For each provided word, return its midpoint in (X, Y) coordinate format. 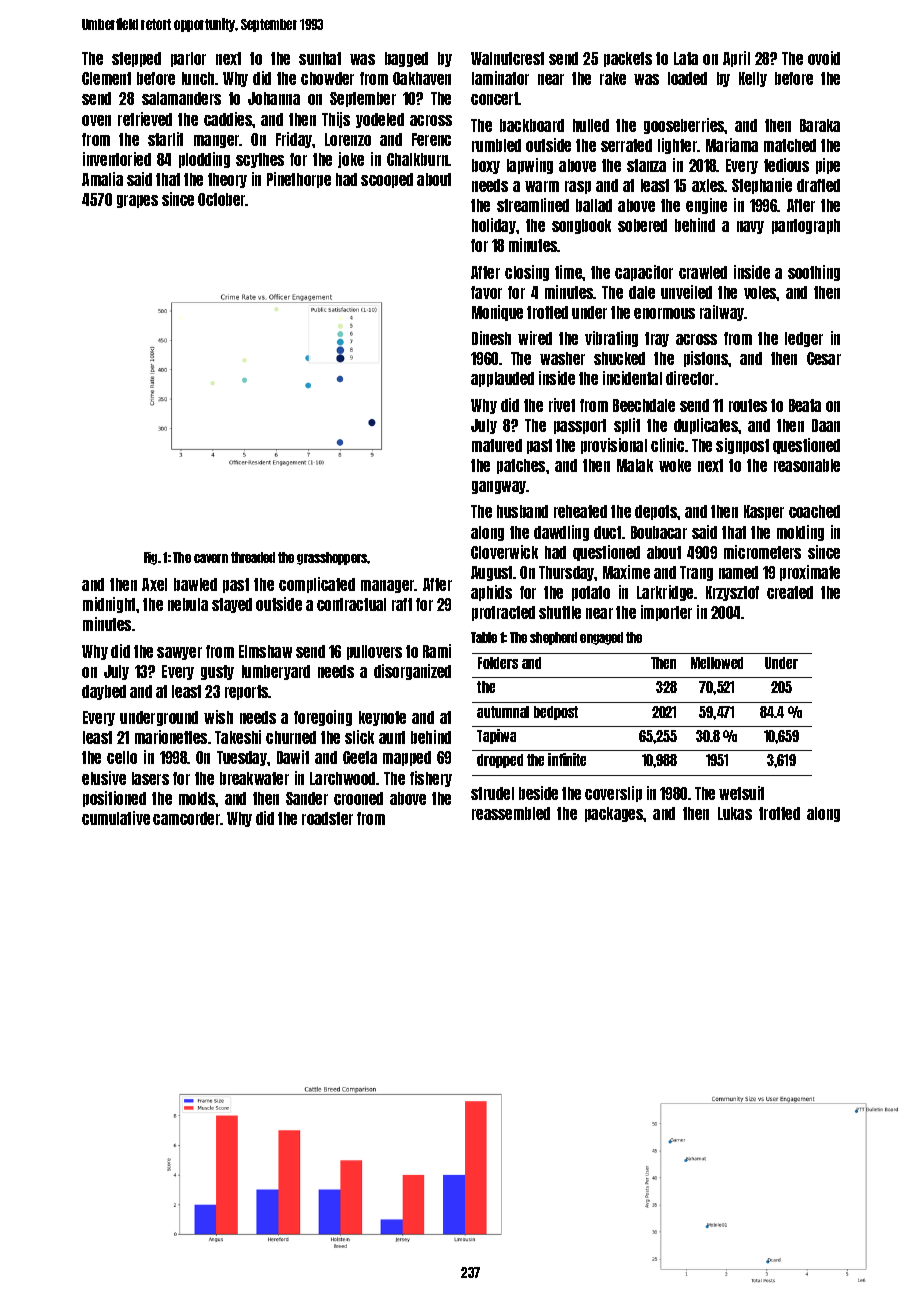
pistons (706, 359)
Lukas (735, 813)
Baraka (820, 125)
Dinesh (491, 338)
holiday (494, 226)
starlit (165, 139)
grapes (137, 201)
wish (218, 717)
